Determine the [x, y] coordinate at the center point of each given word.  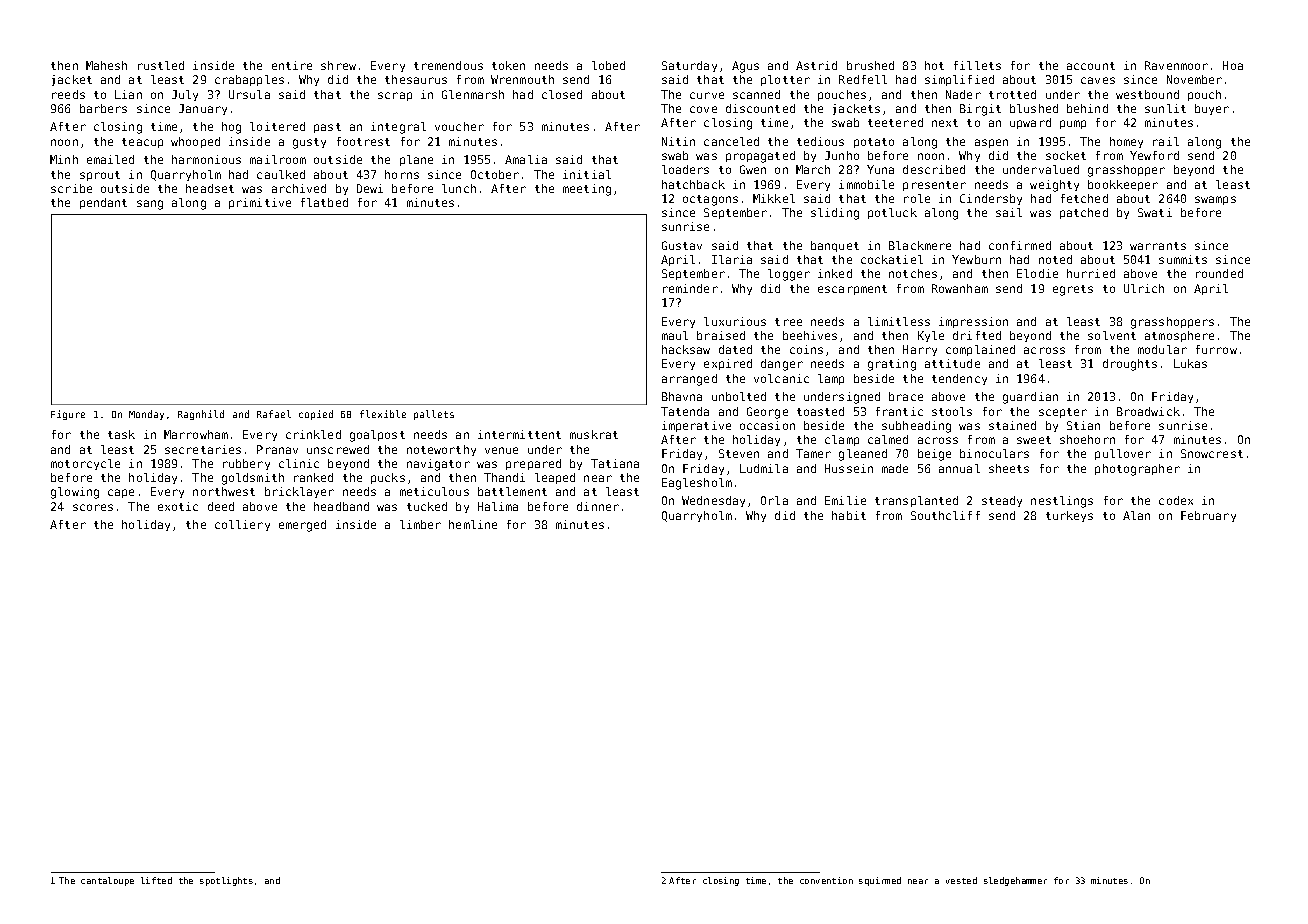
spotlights [226, 881]
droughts [1130, 365]
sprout [100, 176]
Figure [68, 415]
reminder [690, 288]
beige [934, 455]
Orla [774, 500]
